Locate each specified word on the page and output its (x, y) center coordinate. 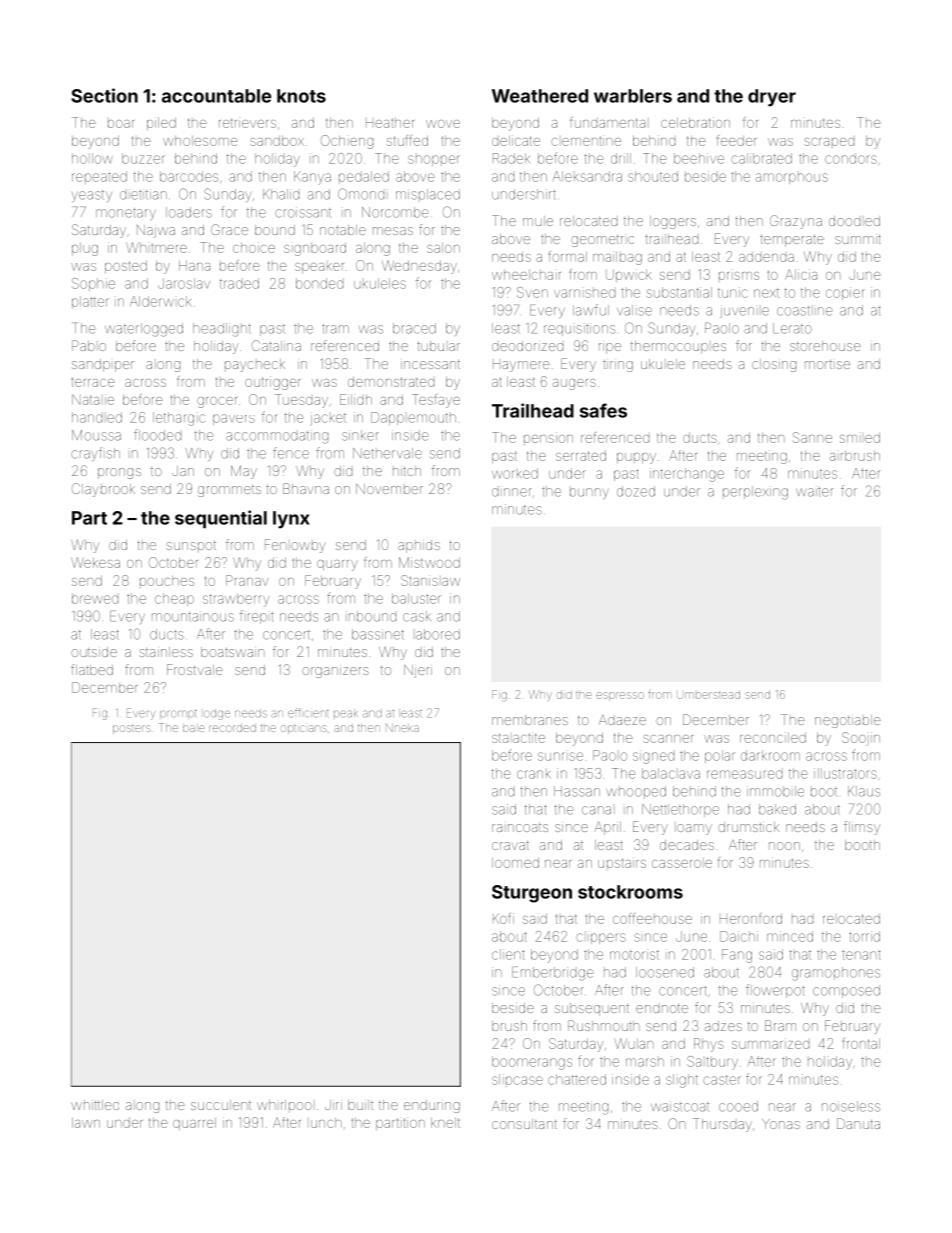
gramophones (836, 974)
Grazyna (796, 222)
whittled (95, 1105)
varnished (584, 293)
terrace (93, 382)
